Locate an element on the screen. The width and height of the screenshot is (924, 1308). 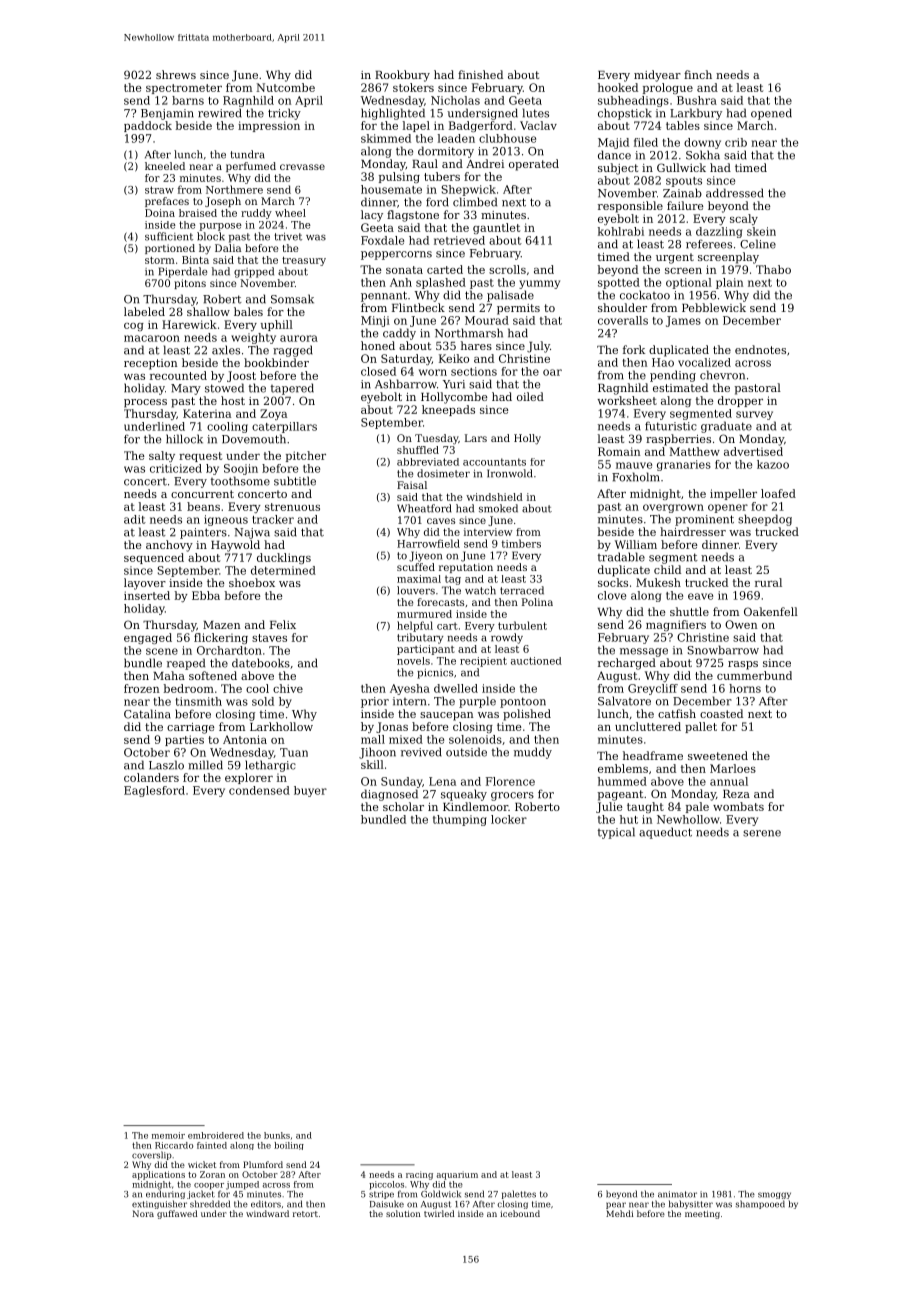
Rookbury is located at coordinates (402, 76).
